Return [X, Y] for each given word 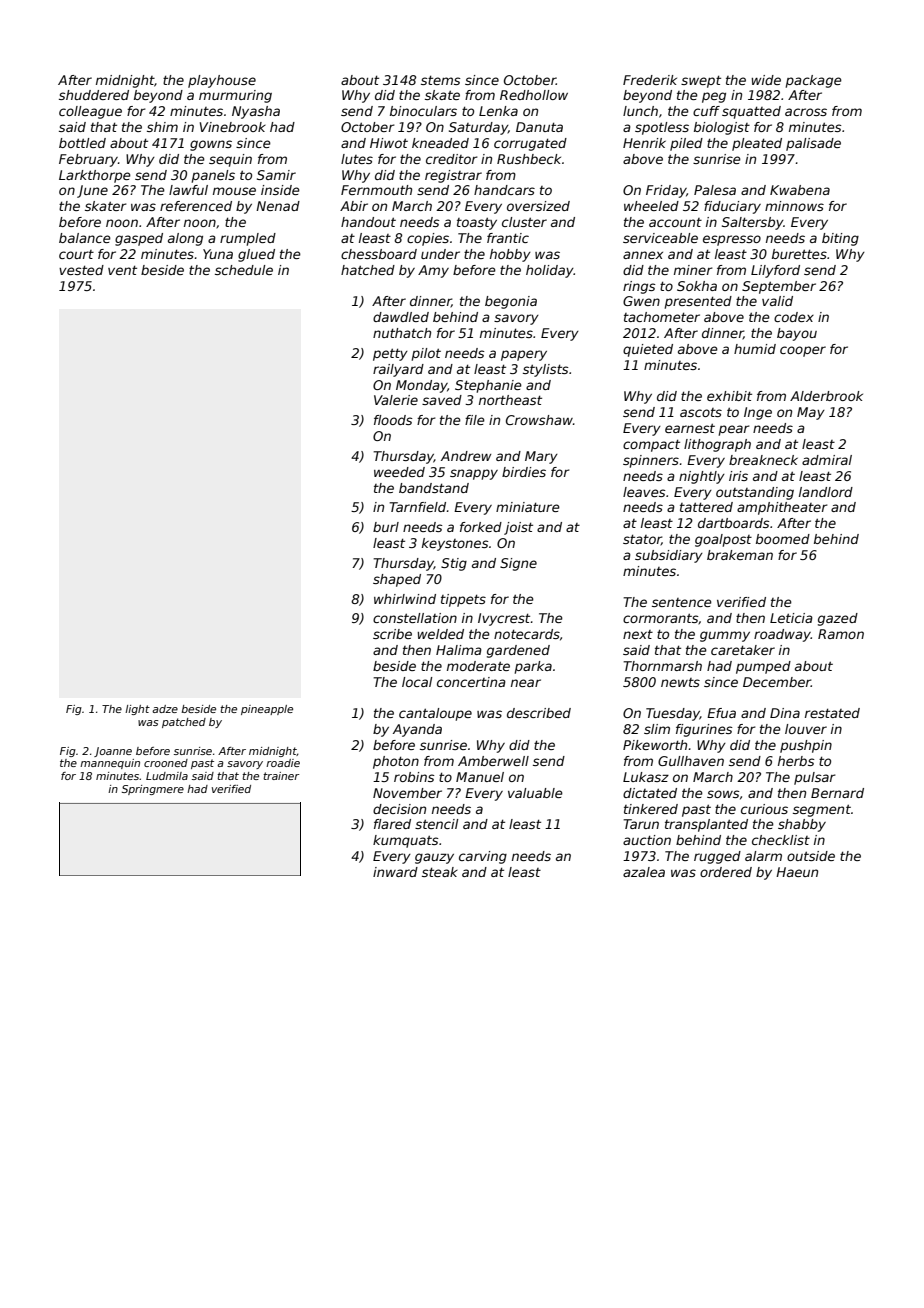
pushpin [806, 746]
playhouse [222, 81]
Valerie [396, 400]
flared [392, 824]
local [417, 682]
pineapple [267, 710]
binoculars [423, 111]
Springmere [153, 790]
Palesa [715, 190]
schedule [244, 270]
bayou [797, 334]
